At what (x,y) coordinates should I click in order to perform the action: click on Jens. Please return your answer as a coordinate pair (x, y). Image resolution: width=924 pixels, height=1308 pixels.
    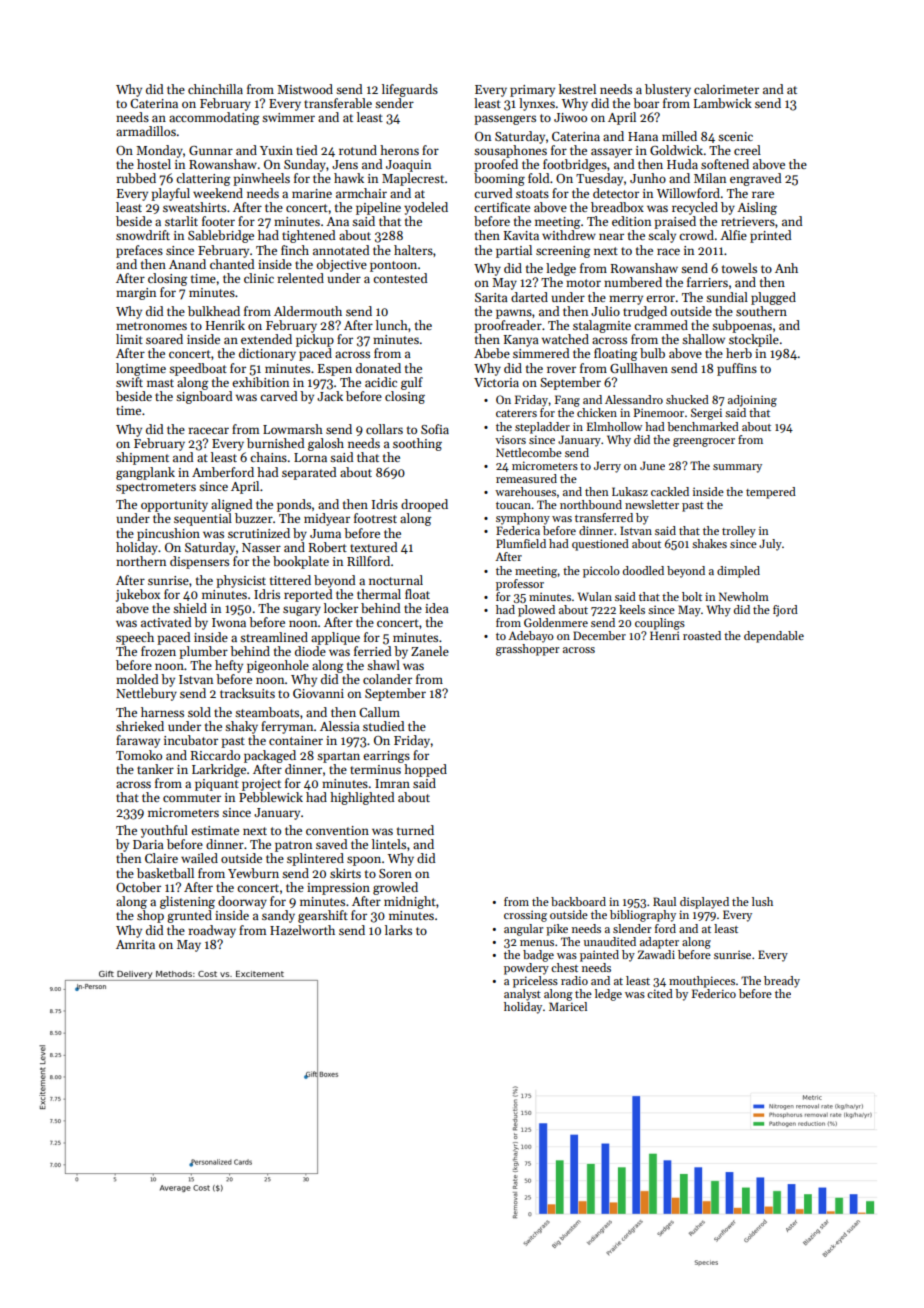
    Looking at the image, I should click on (345, 164).
